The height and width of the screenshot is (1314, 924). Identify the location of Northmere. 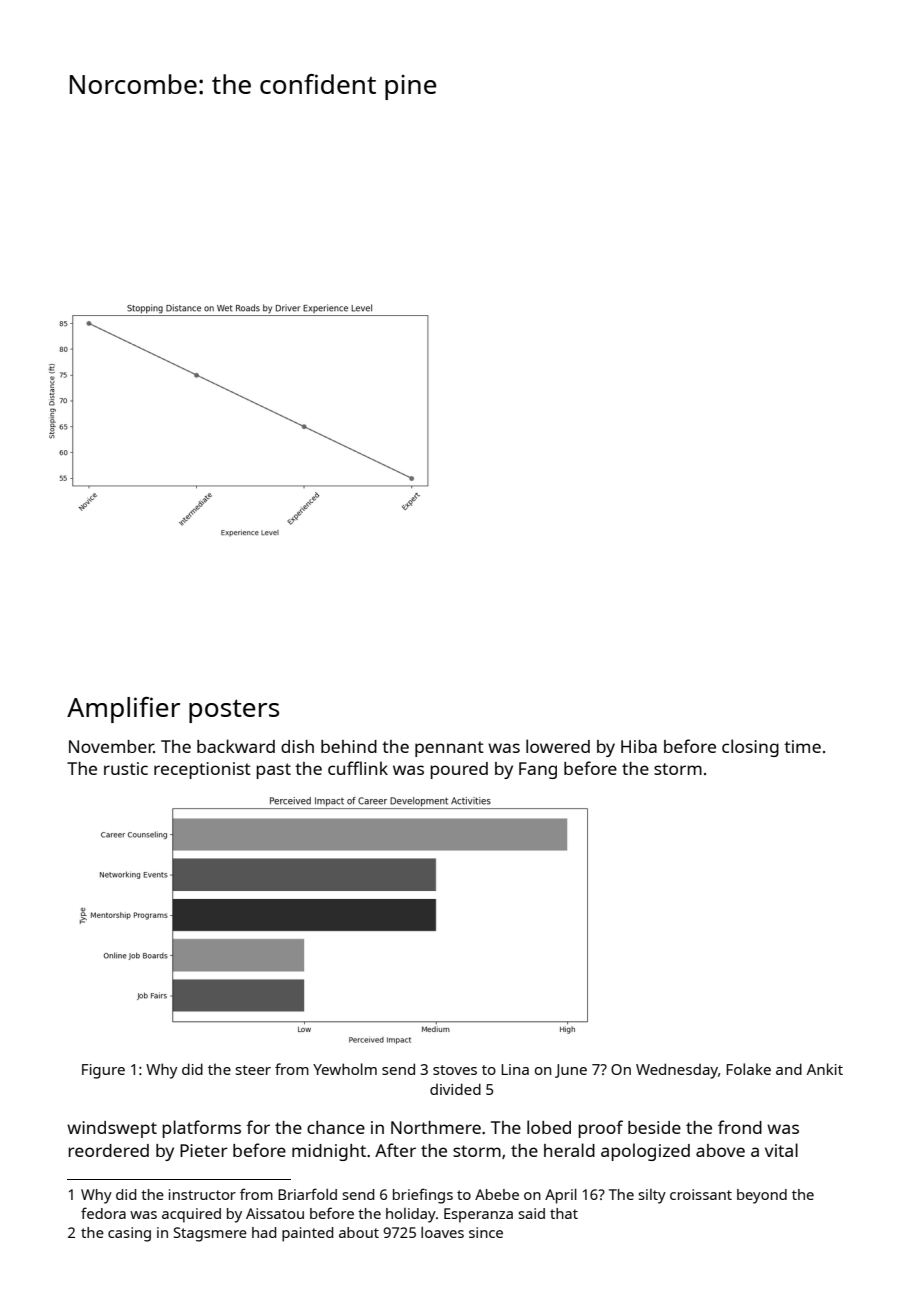
(436, 1127).
